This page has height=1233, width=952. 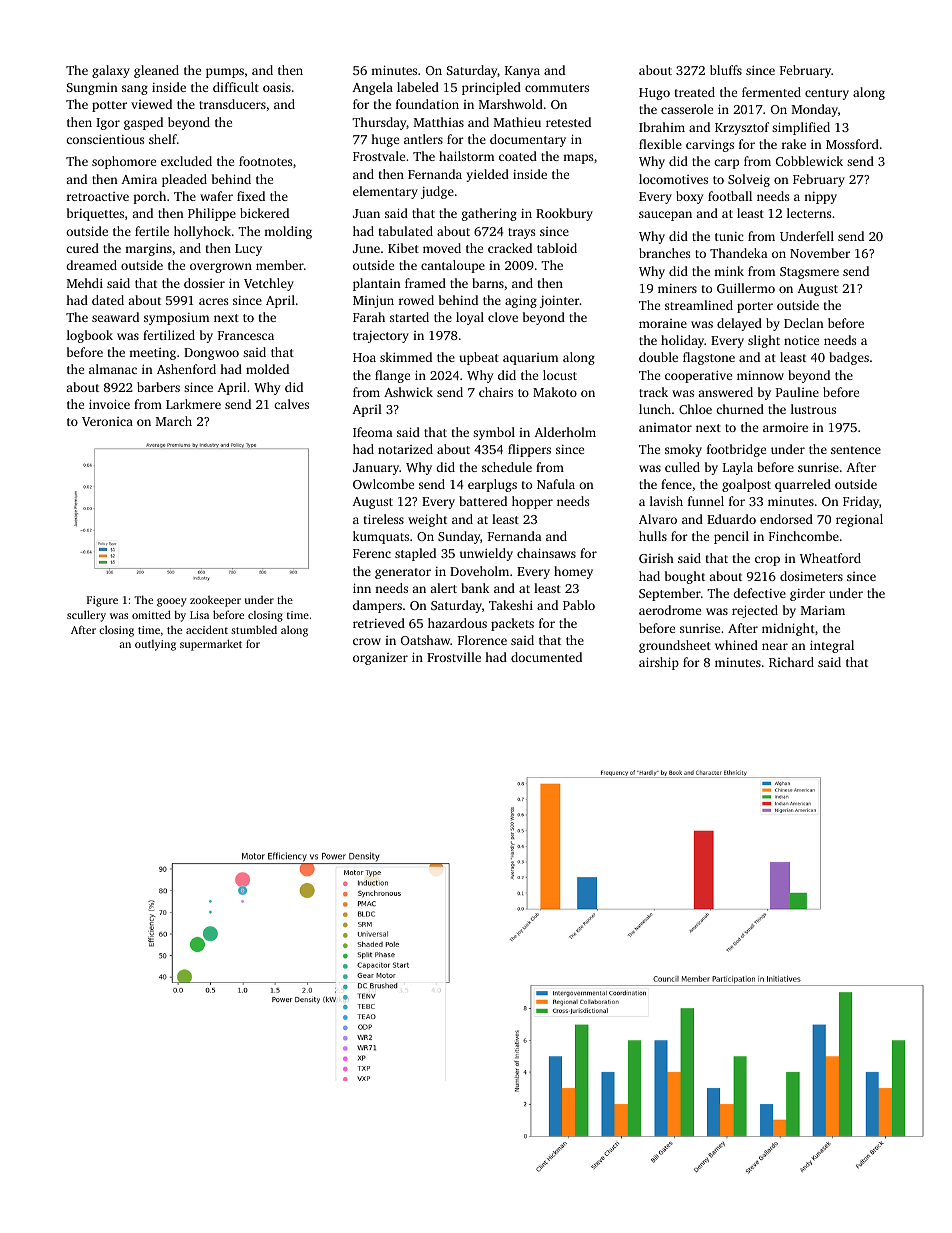 What do you see at coordinates (512, 624) in the page?
I see `packets` at bounding box center [512, 624].
